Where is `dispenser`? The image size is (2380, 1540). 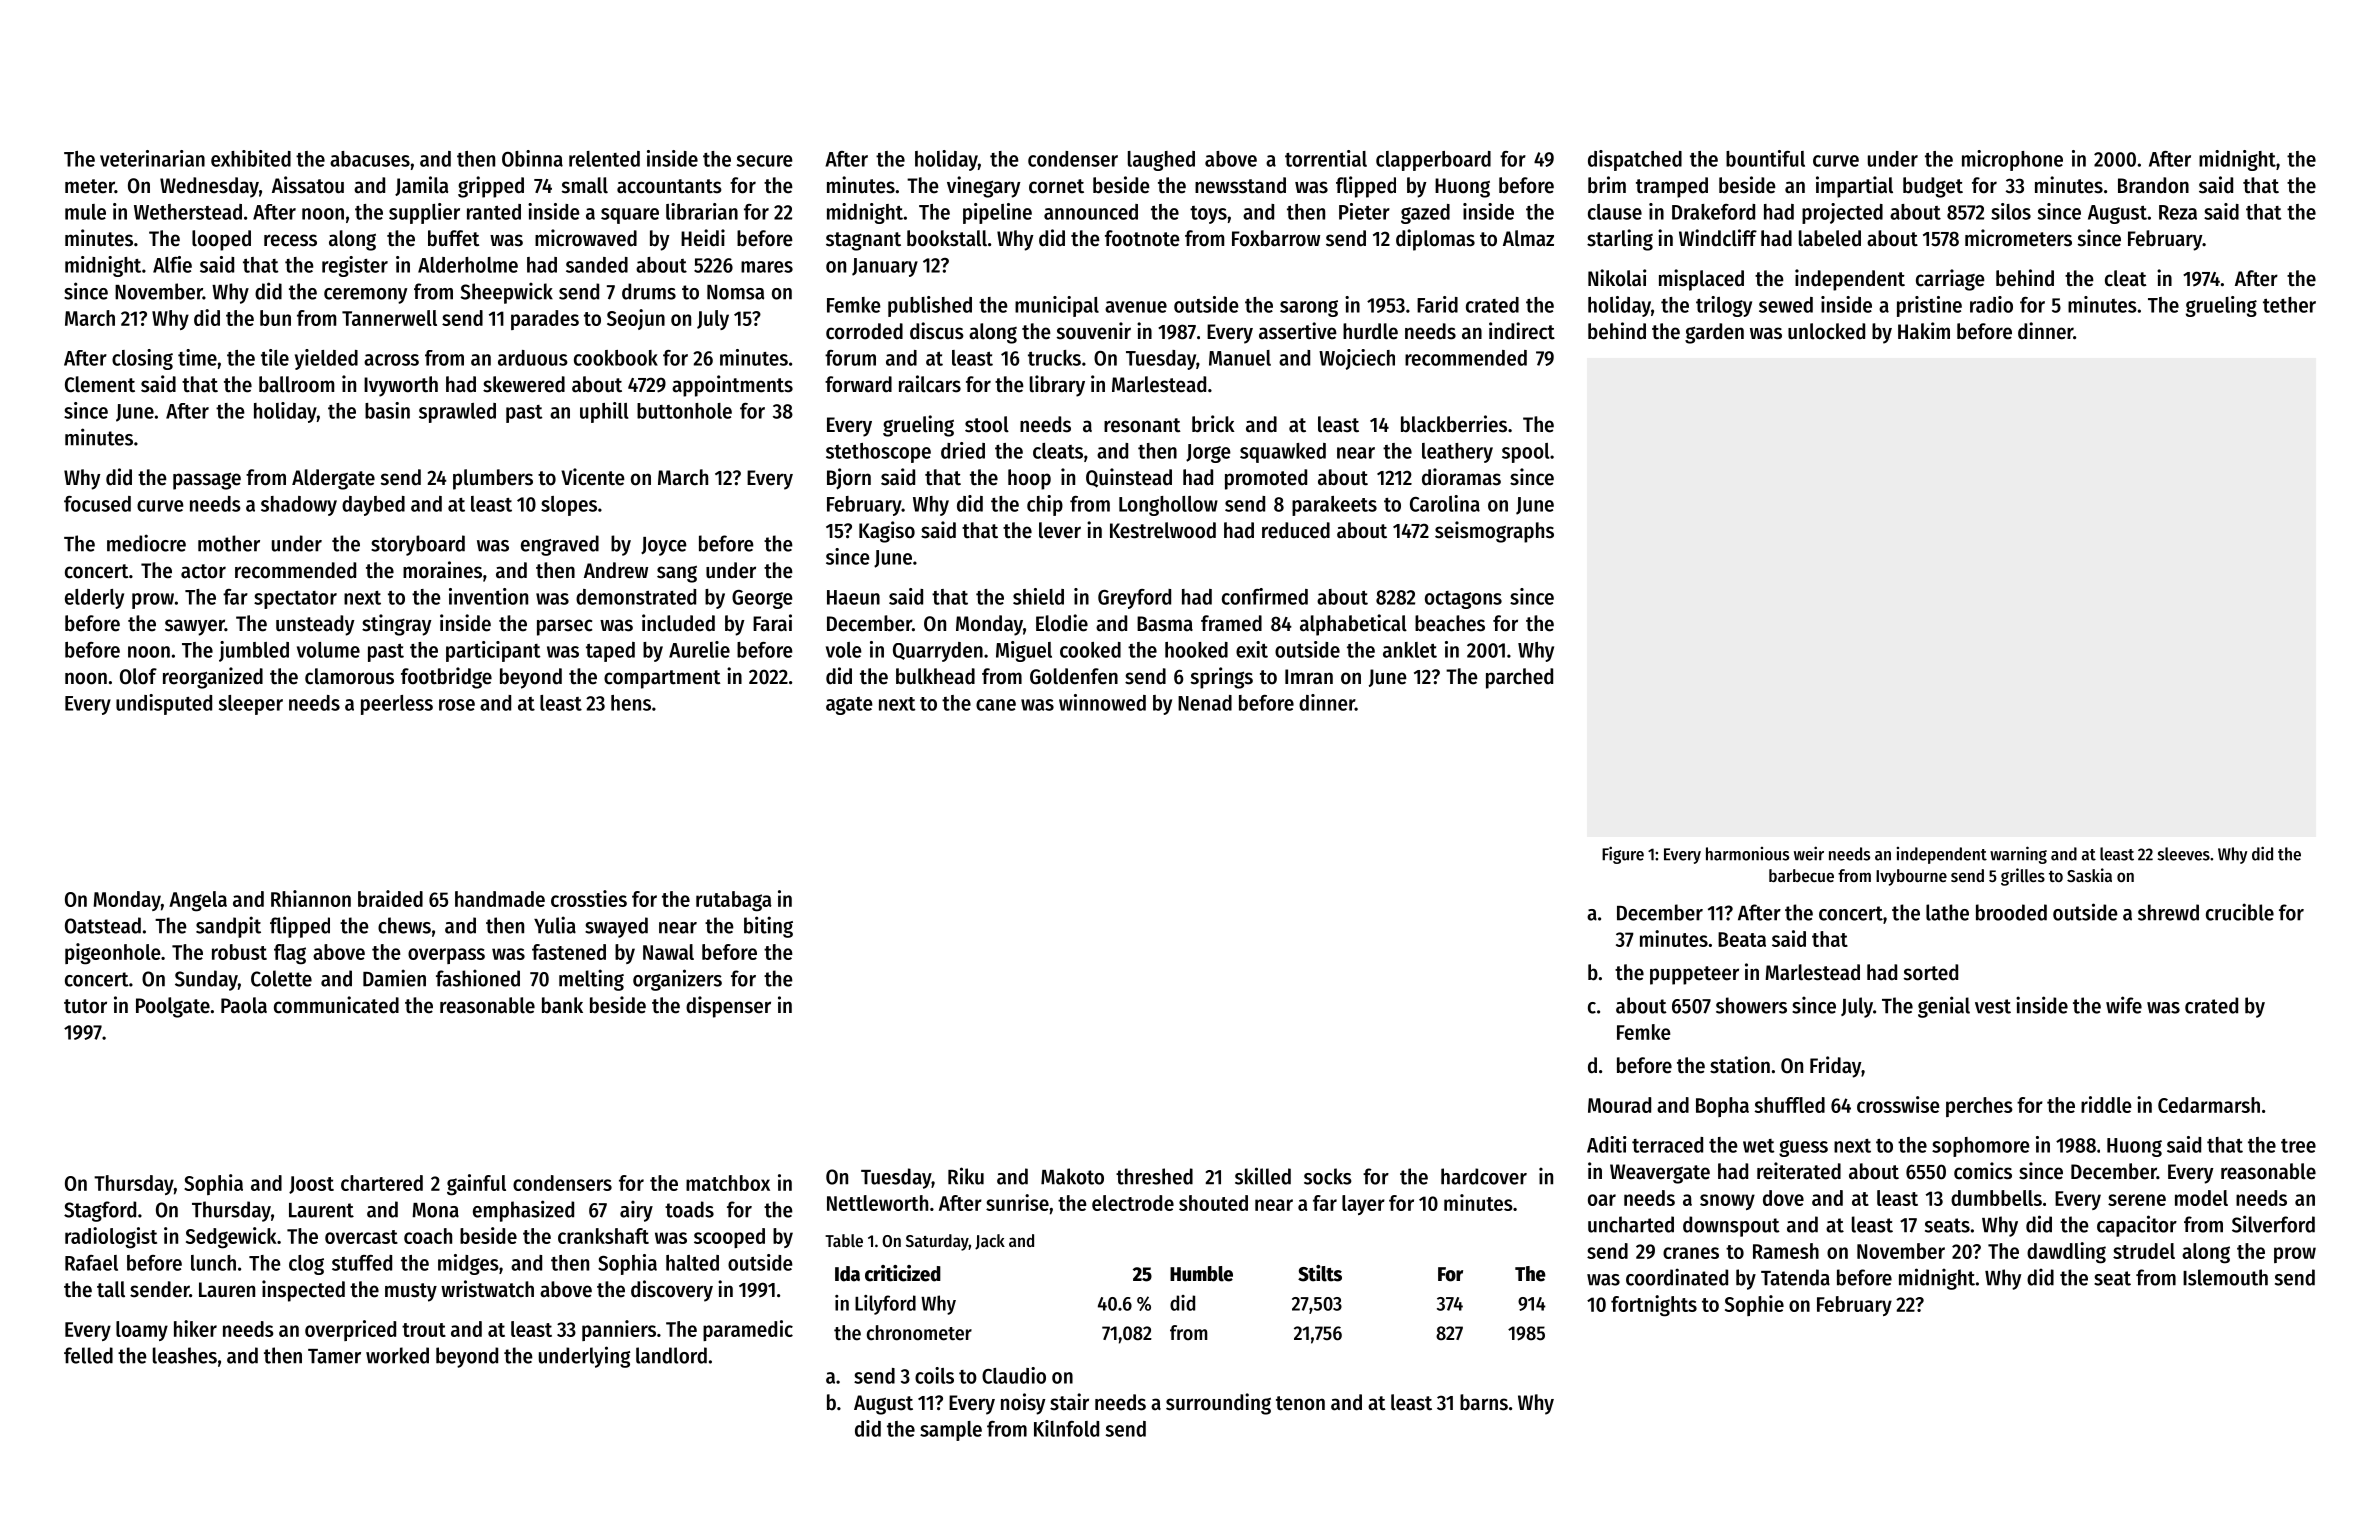 dispenser is located at coordinates (728, 1007).
